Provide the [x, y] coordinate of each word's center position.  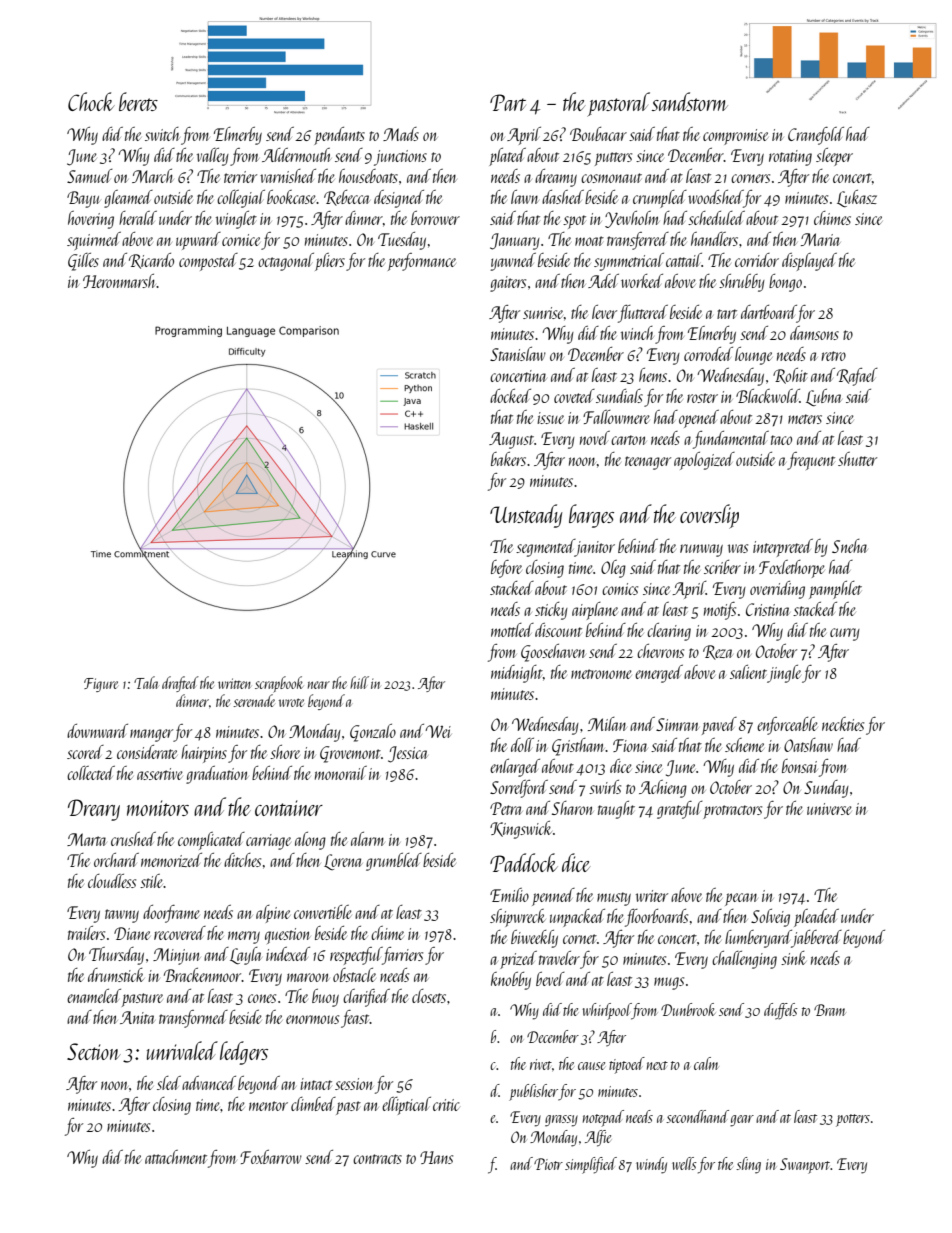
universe [829, 809]
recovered [180, 933]
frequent [811, 461]
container [289, 808]
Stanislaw [518, 354]
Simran [677, 724]
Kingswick [521, 830]
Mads [401, 134]
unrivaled [182, 1050]
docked [510, 396]
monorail [341, 773]
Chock [91, 101]
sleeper [834, 157]
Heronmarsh [120, 281]
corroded [708, 354]
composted [208, 262]
